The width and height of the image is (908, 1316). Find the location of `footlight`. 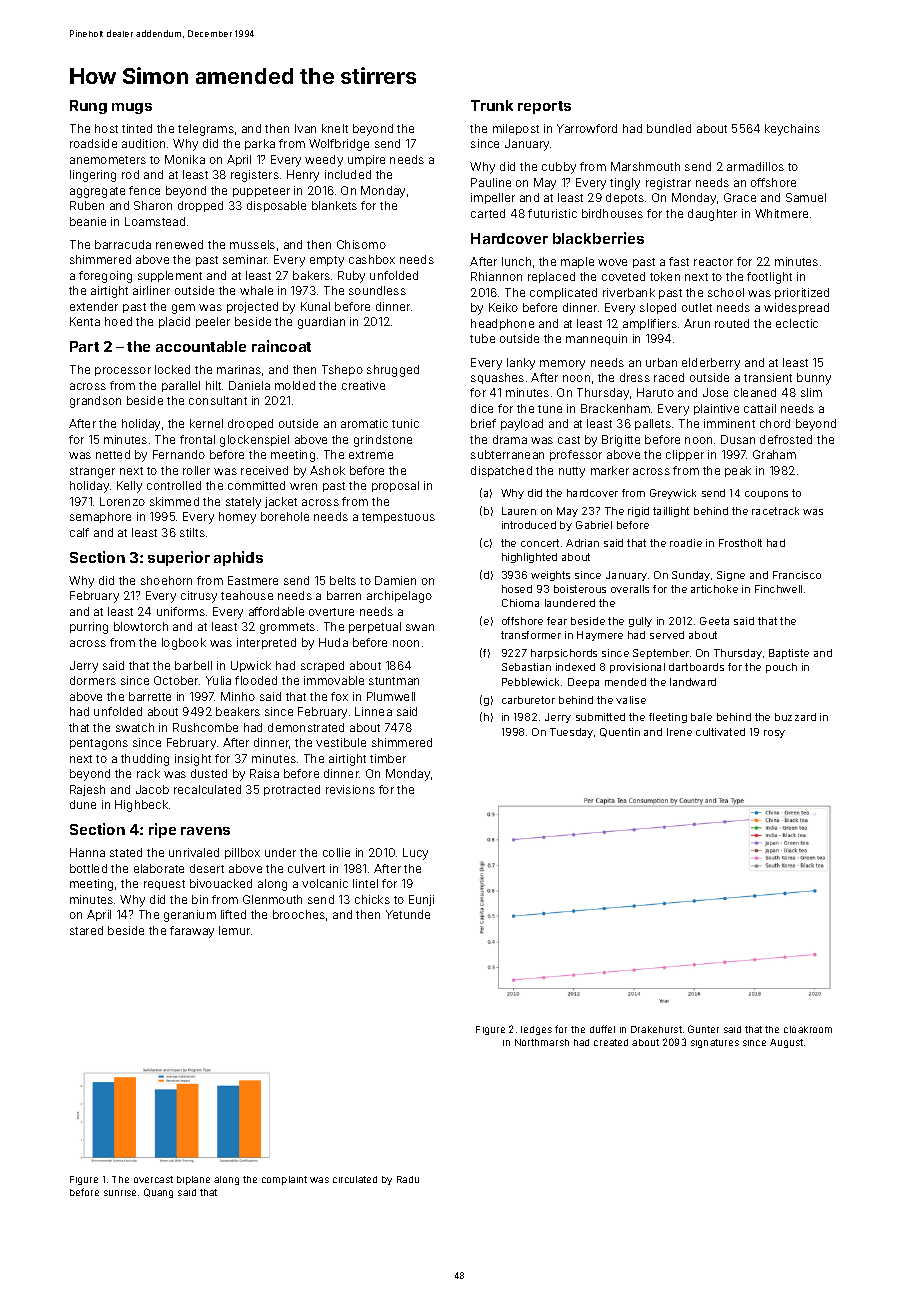

footlight is located at coordinates (769, 278).
